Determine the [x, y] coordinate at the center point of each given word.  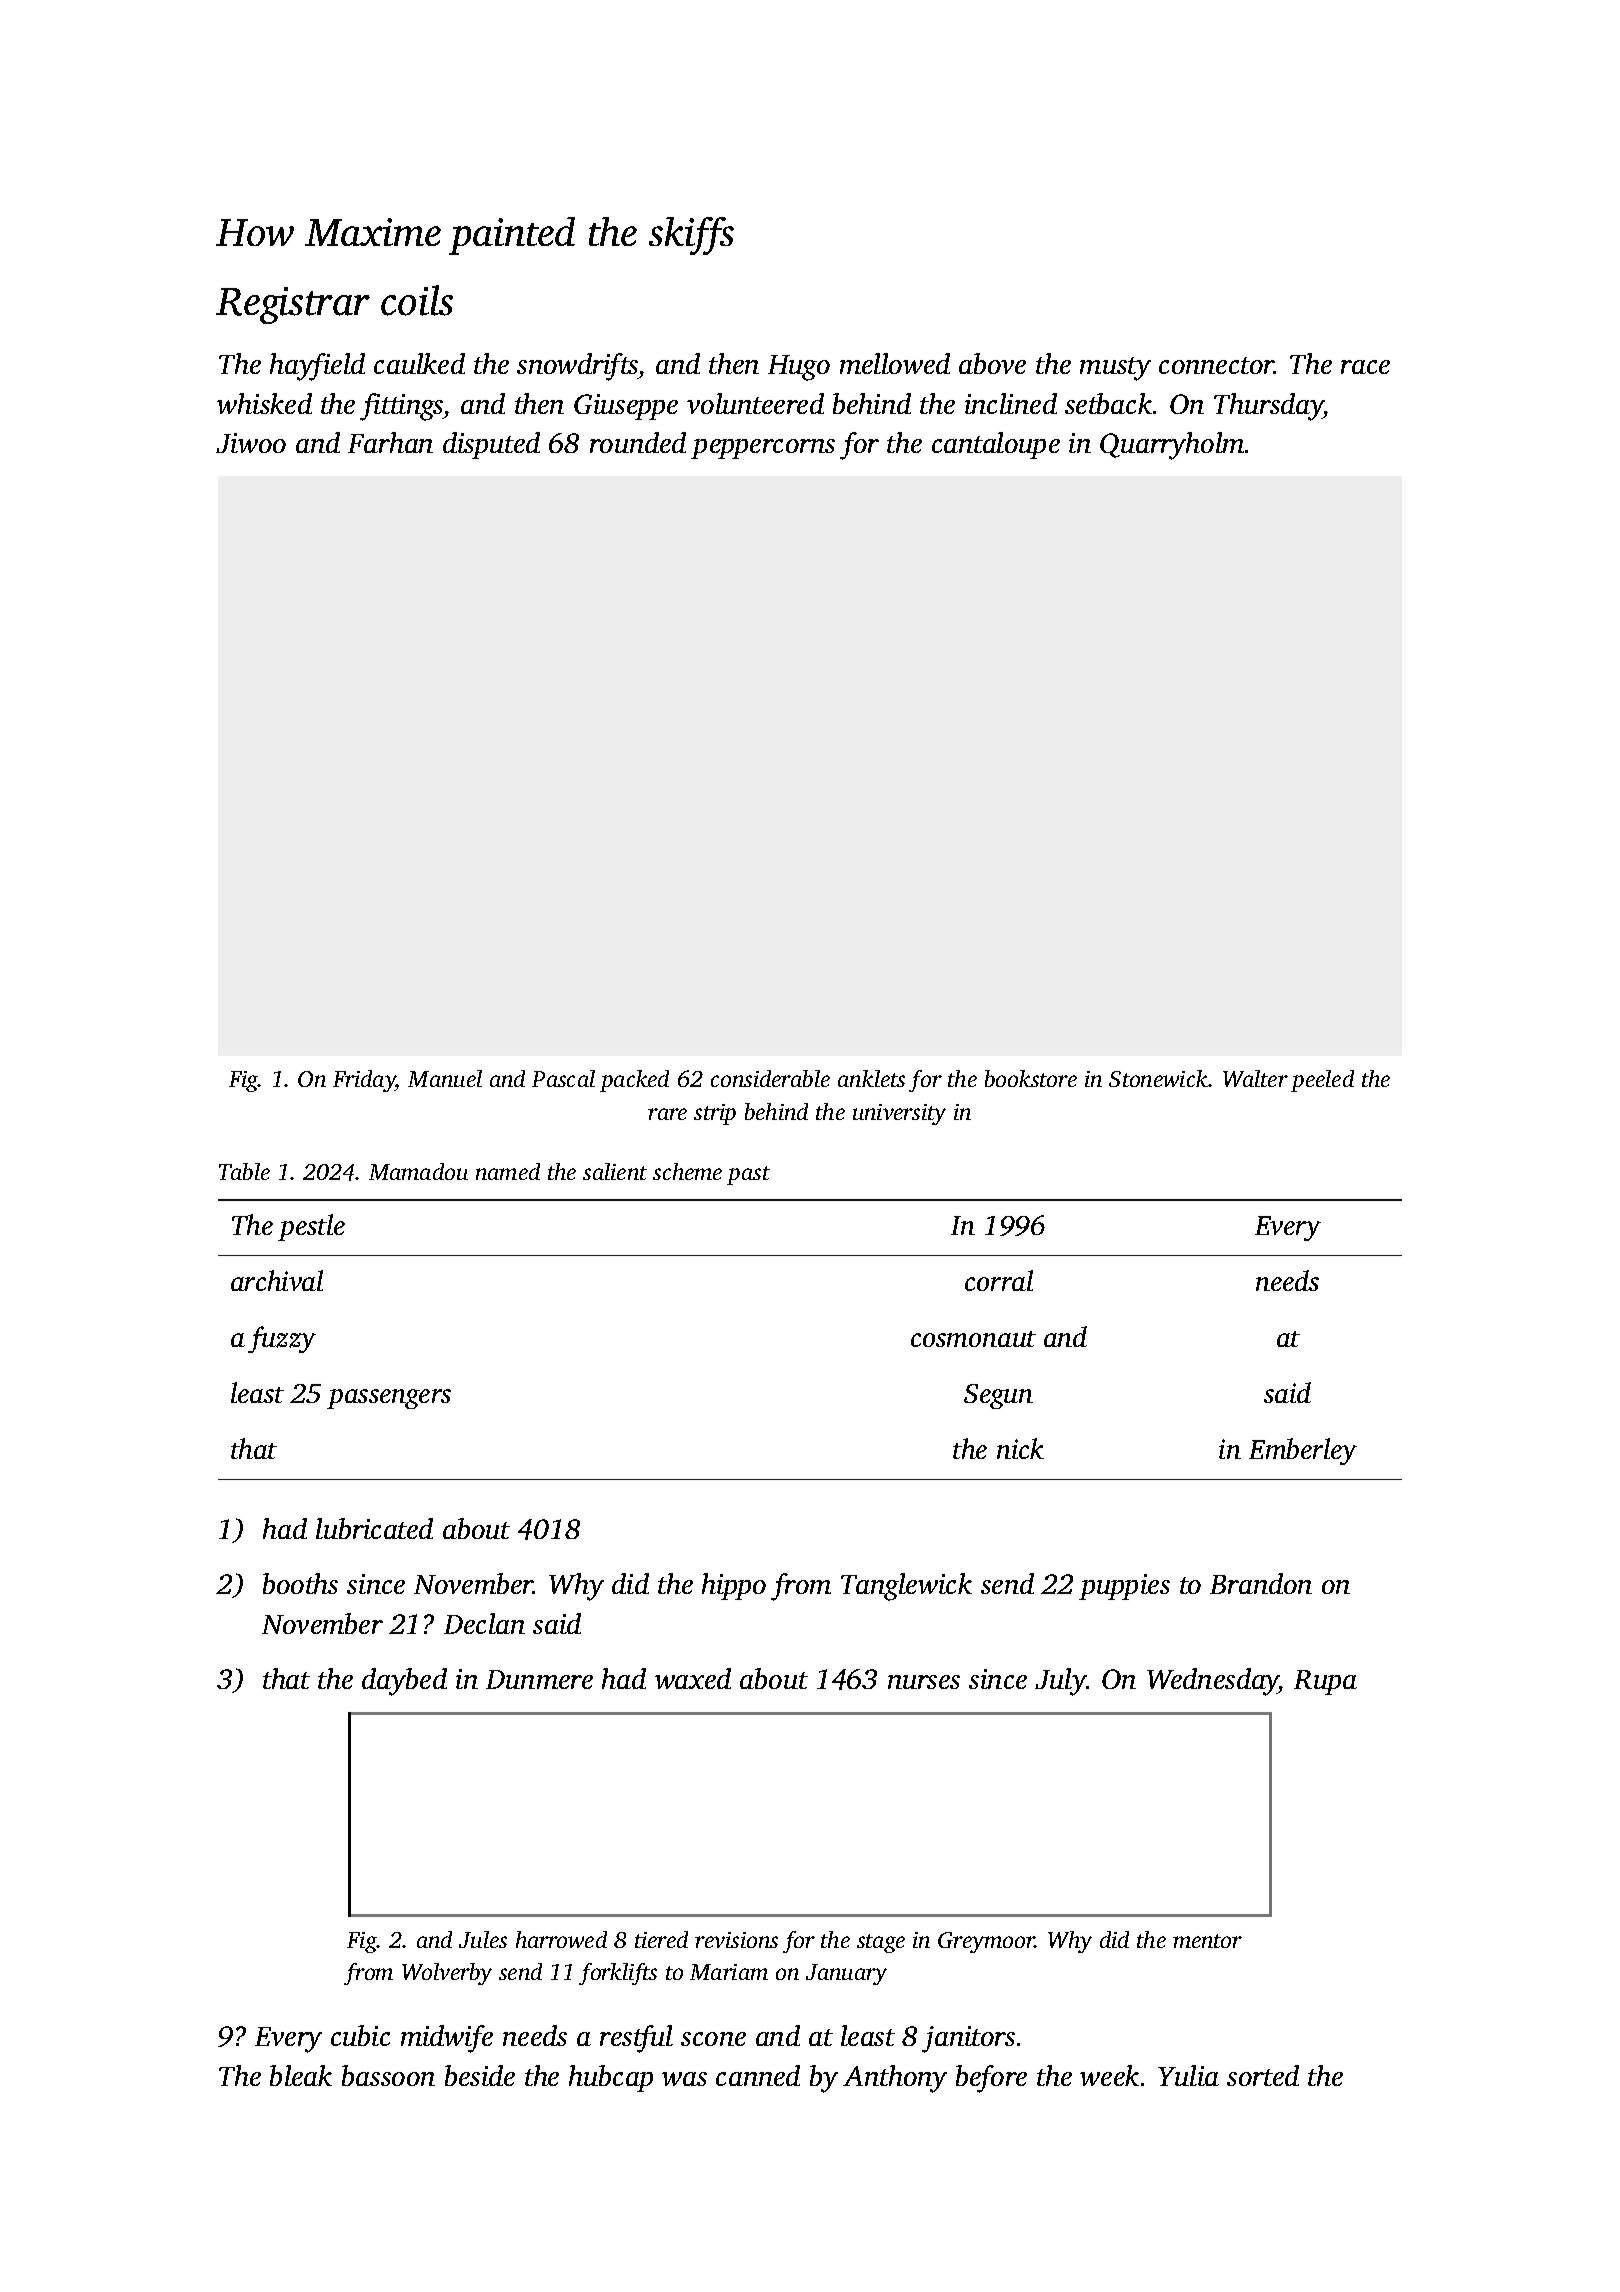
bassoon [388, 2075]
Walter [1255, 1078]
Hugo [799, 368]
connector [1216, 365]
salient [615, 1171]
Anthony [895, 2079]
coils [417, 300]
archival [277, 1280]
